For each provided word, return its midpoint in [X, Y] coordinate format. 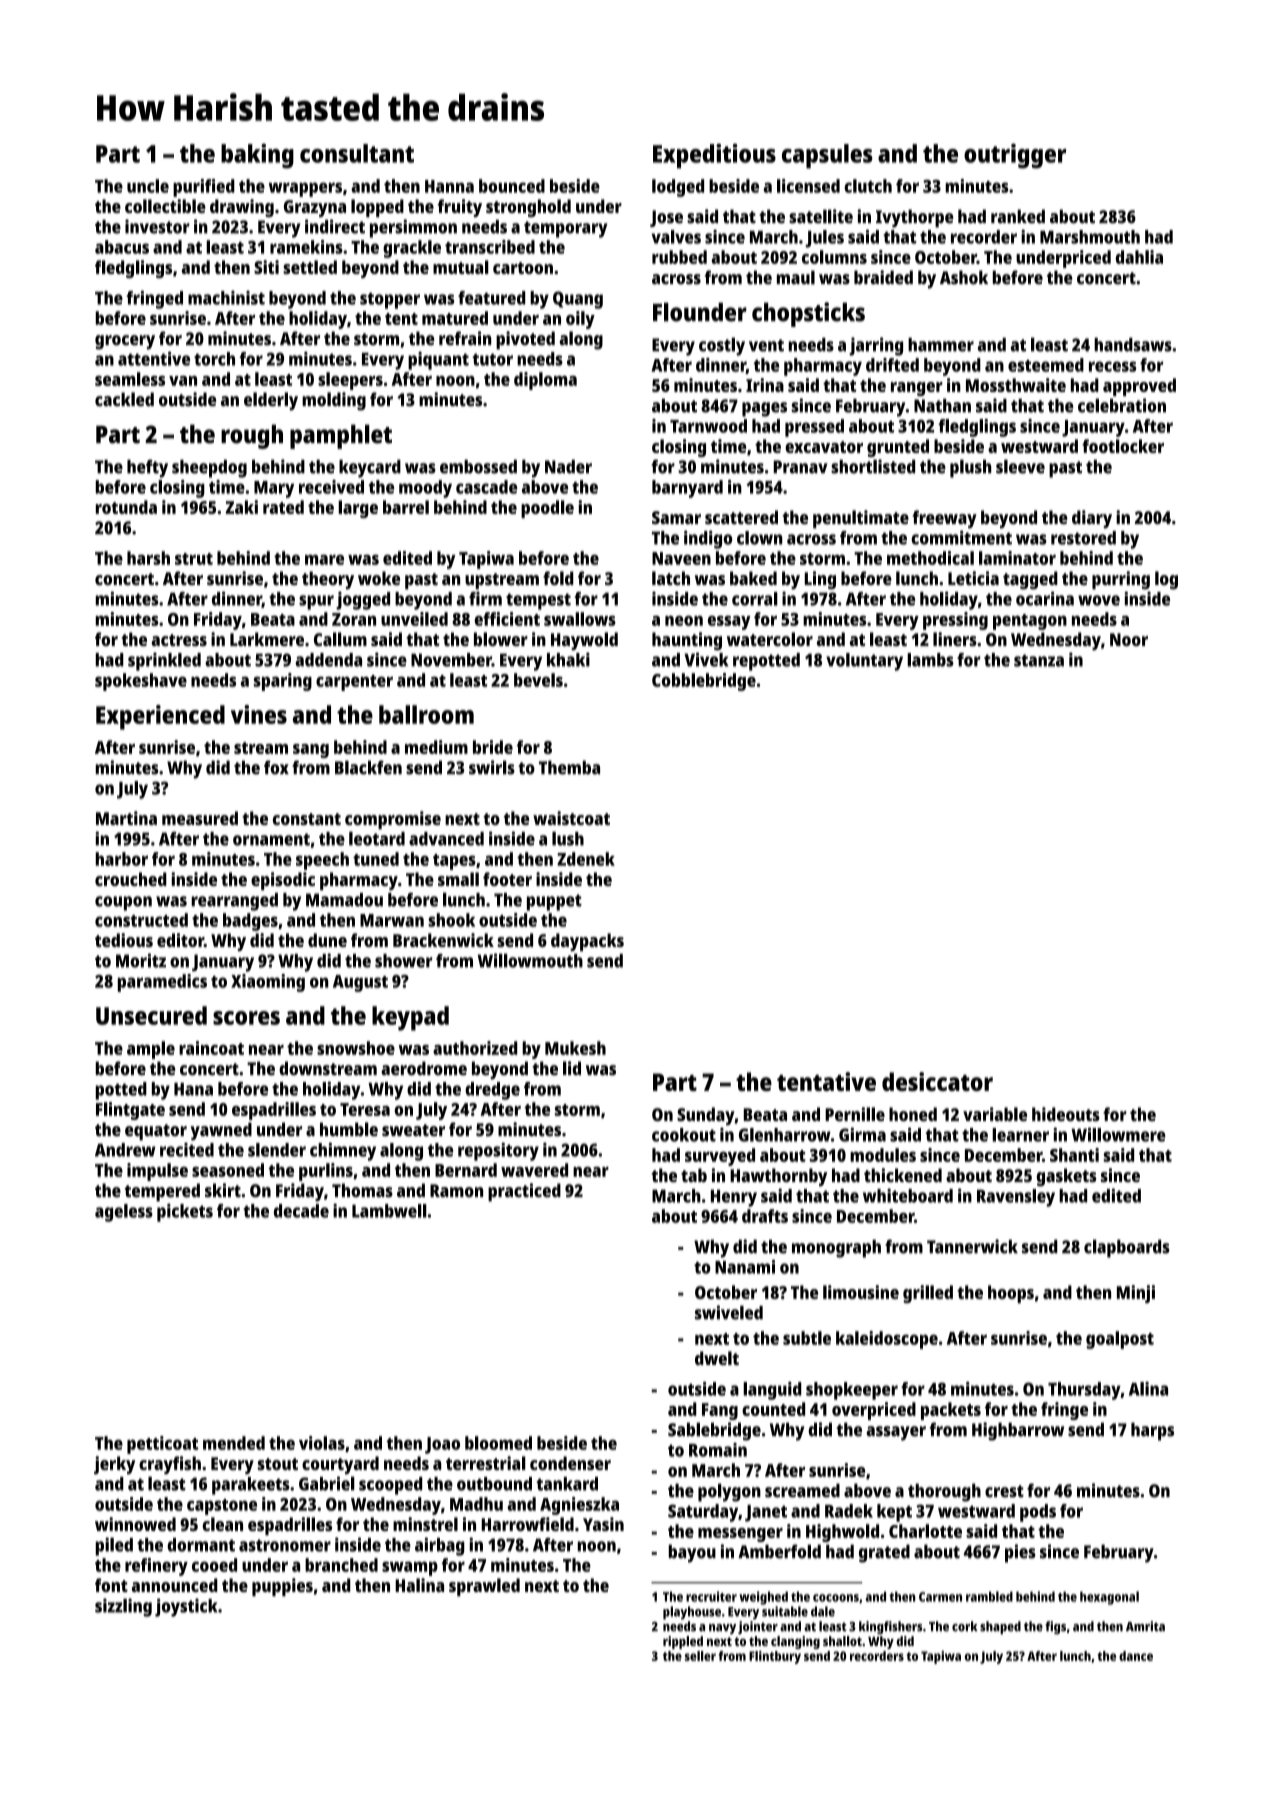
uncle [148, 186]
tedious [124, 940]
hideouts [1066, 1114]
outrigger [1015, 156]
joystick [186, 1607]
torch [214, 359]
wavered [534, 1170]
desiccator [937, 1081]
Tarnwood [708, 426]
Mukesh [575, 1048]
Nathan [942, 406]
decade [301, 1211]
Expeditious [714, 156]
